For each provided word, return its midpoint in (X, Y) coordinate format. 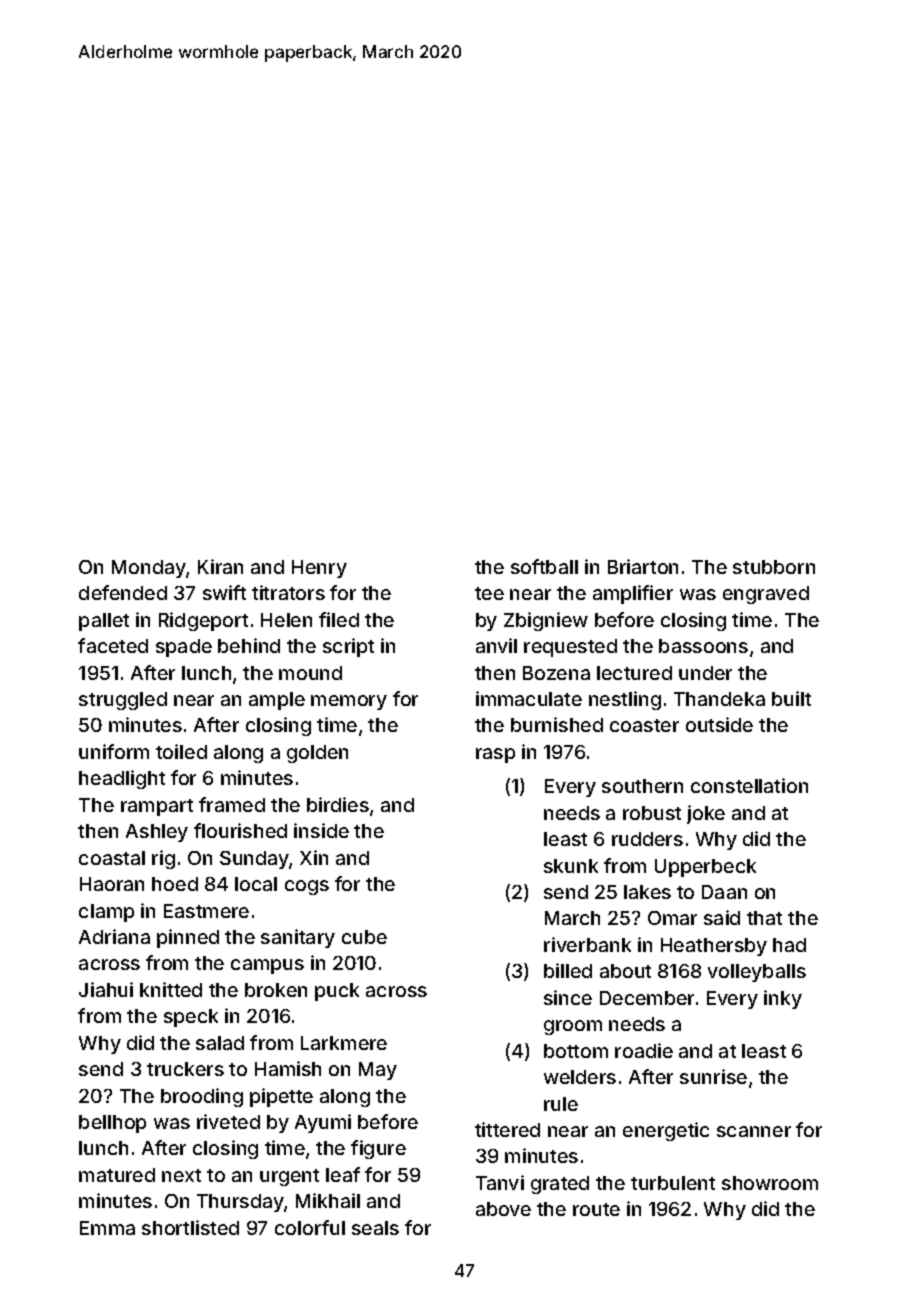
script (348, 647)
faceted (113, 645)
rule (561, 1104)
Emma (107, 1228)
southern (642, 786)
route (596, 1209)
